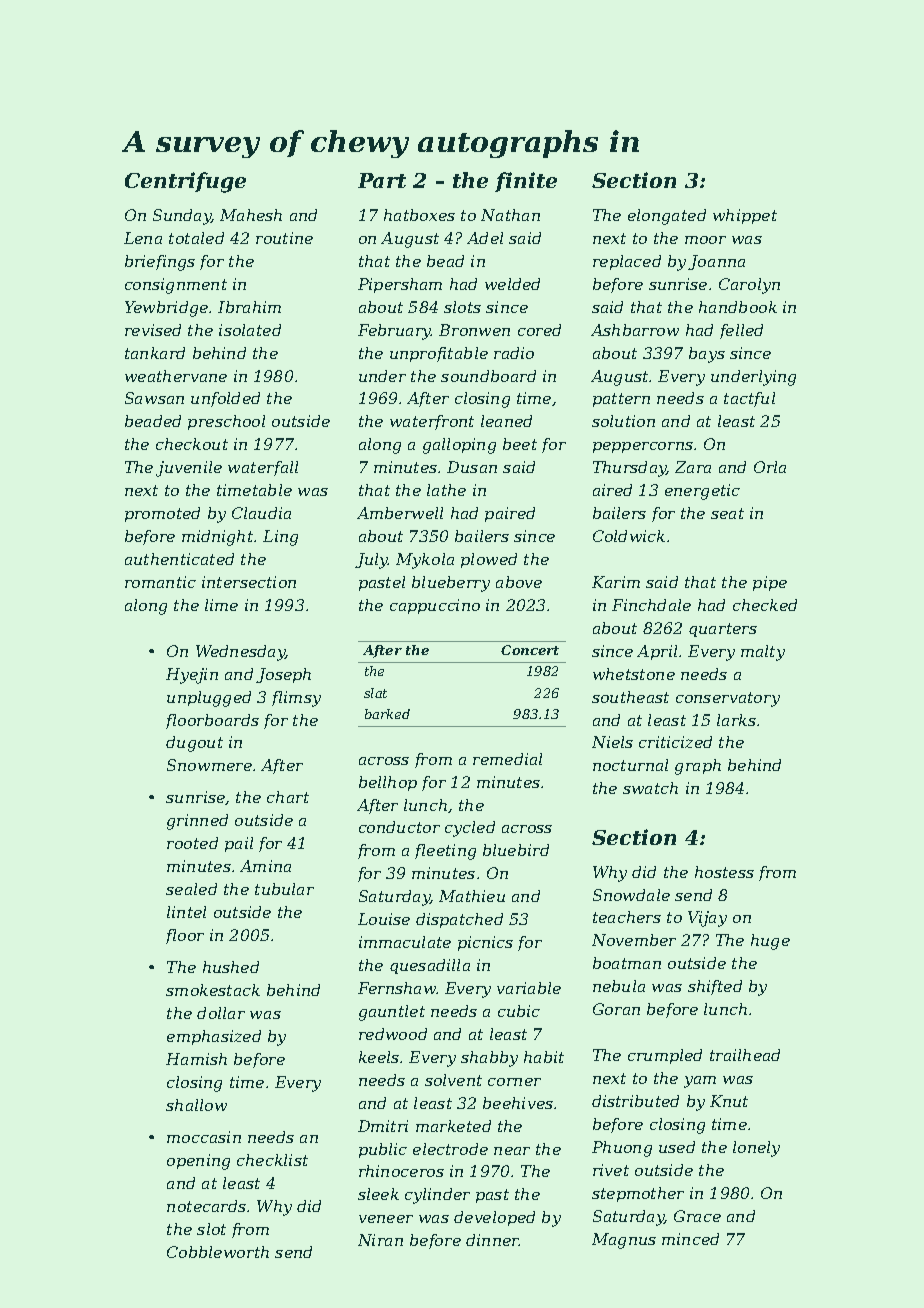  What do you see at coordinates (176, 286) in the document?
I see `consignment` at bounding box center [176, 286].
